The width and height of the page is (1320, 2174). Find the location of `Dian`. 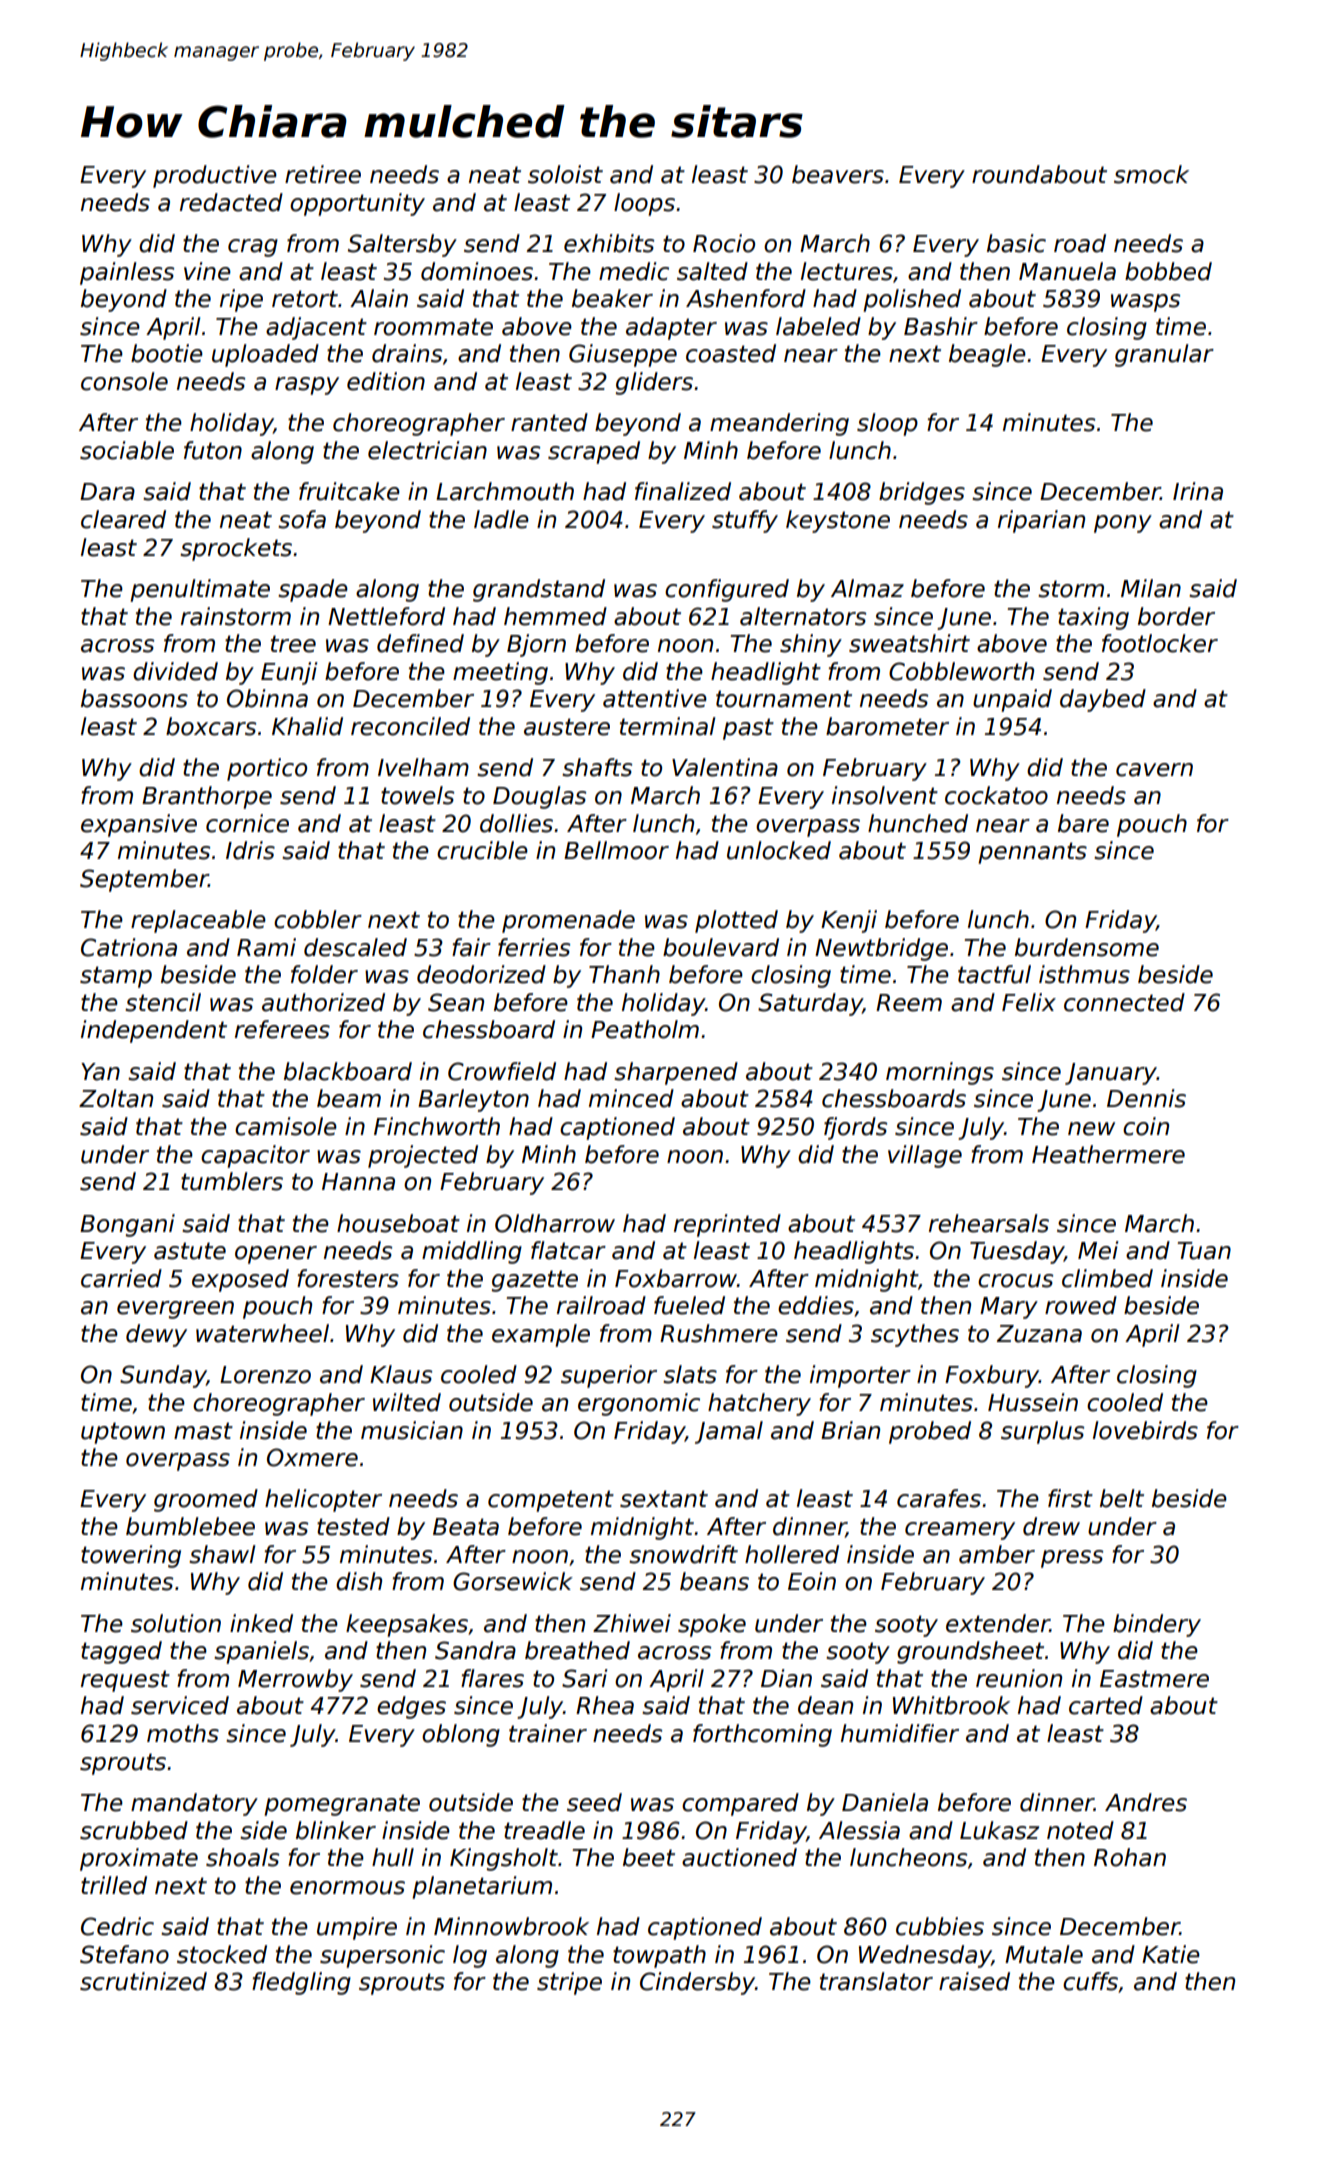

Dian is located at coordinates (786, 1678).
